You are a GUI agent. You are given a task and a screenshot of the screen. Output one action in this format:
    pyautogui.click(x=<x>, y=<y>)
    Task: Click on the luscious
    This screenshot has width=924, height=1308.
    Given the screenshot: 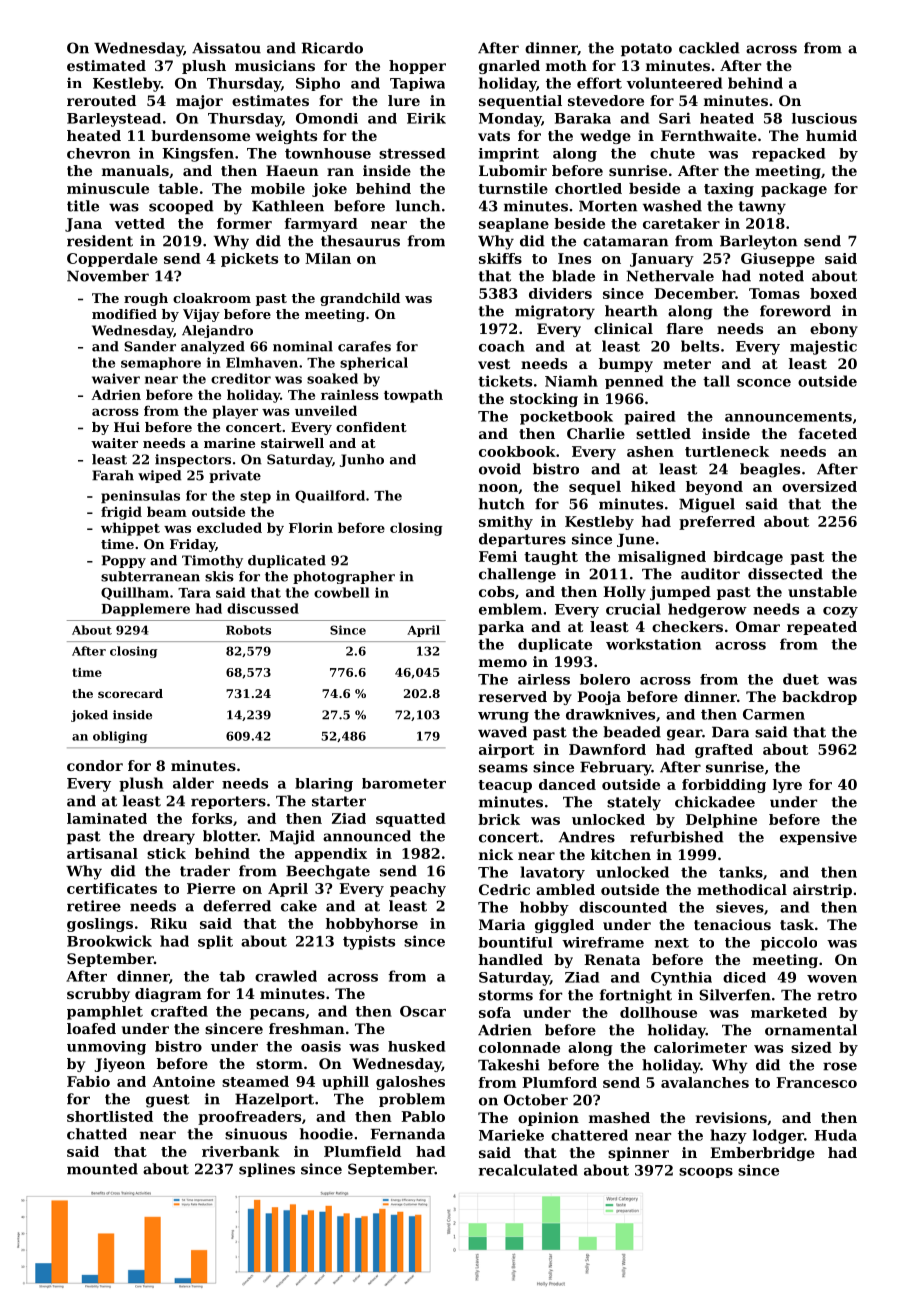 What is the action you would take?
    pyautogui.click(x=824, y=118)
